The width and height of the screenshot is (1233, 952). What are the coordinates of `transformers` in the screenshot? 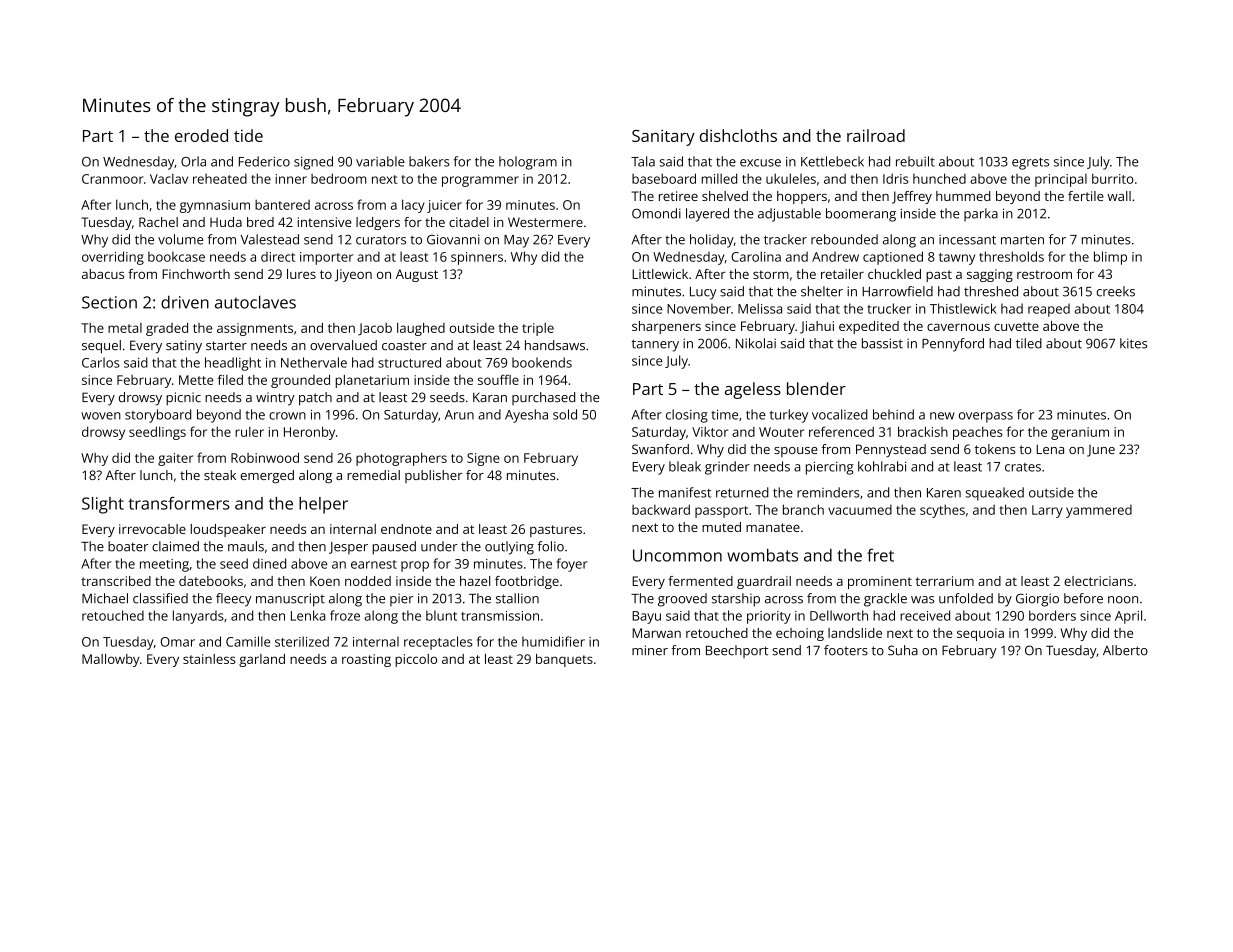 It's located at (179, 503).
